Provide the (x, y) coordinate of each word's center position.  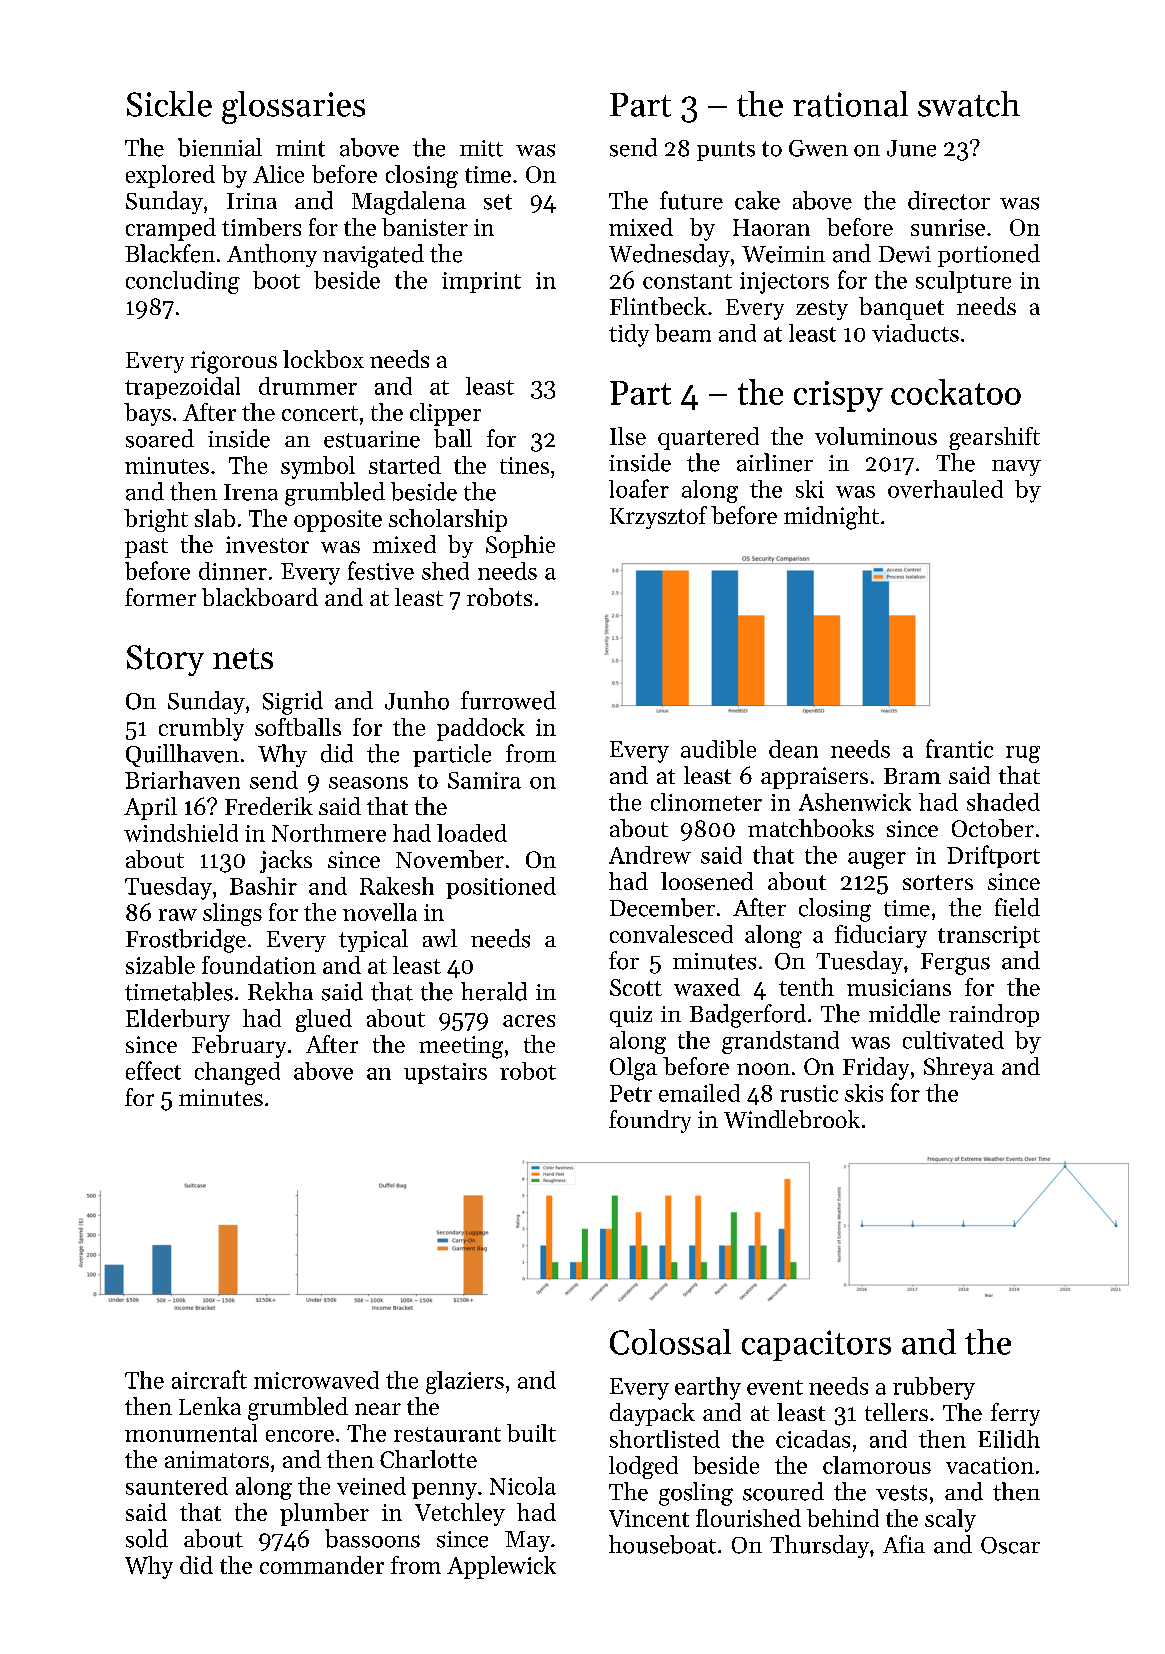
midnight (831, 518)
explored (170, 176)
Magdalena (409, 203)
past (146, 548)
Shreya (959, 1068)
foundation (259, 965)
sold (147, 1538)
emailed (699, 1093)
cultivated (953, 1040)
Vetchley (460, 1514)
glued (324, 1020)
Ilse (628, 436)
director (949, 200)
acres (529, 1021)
